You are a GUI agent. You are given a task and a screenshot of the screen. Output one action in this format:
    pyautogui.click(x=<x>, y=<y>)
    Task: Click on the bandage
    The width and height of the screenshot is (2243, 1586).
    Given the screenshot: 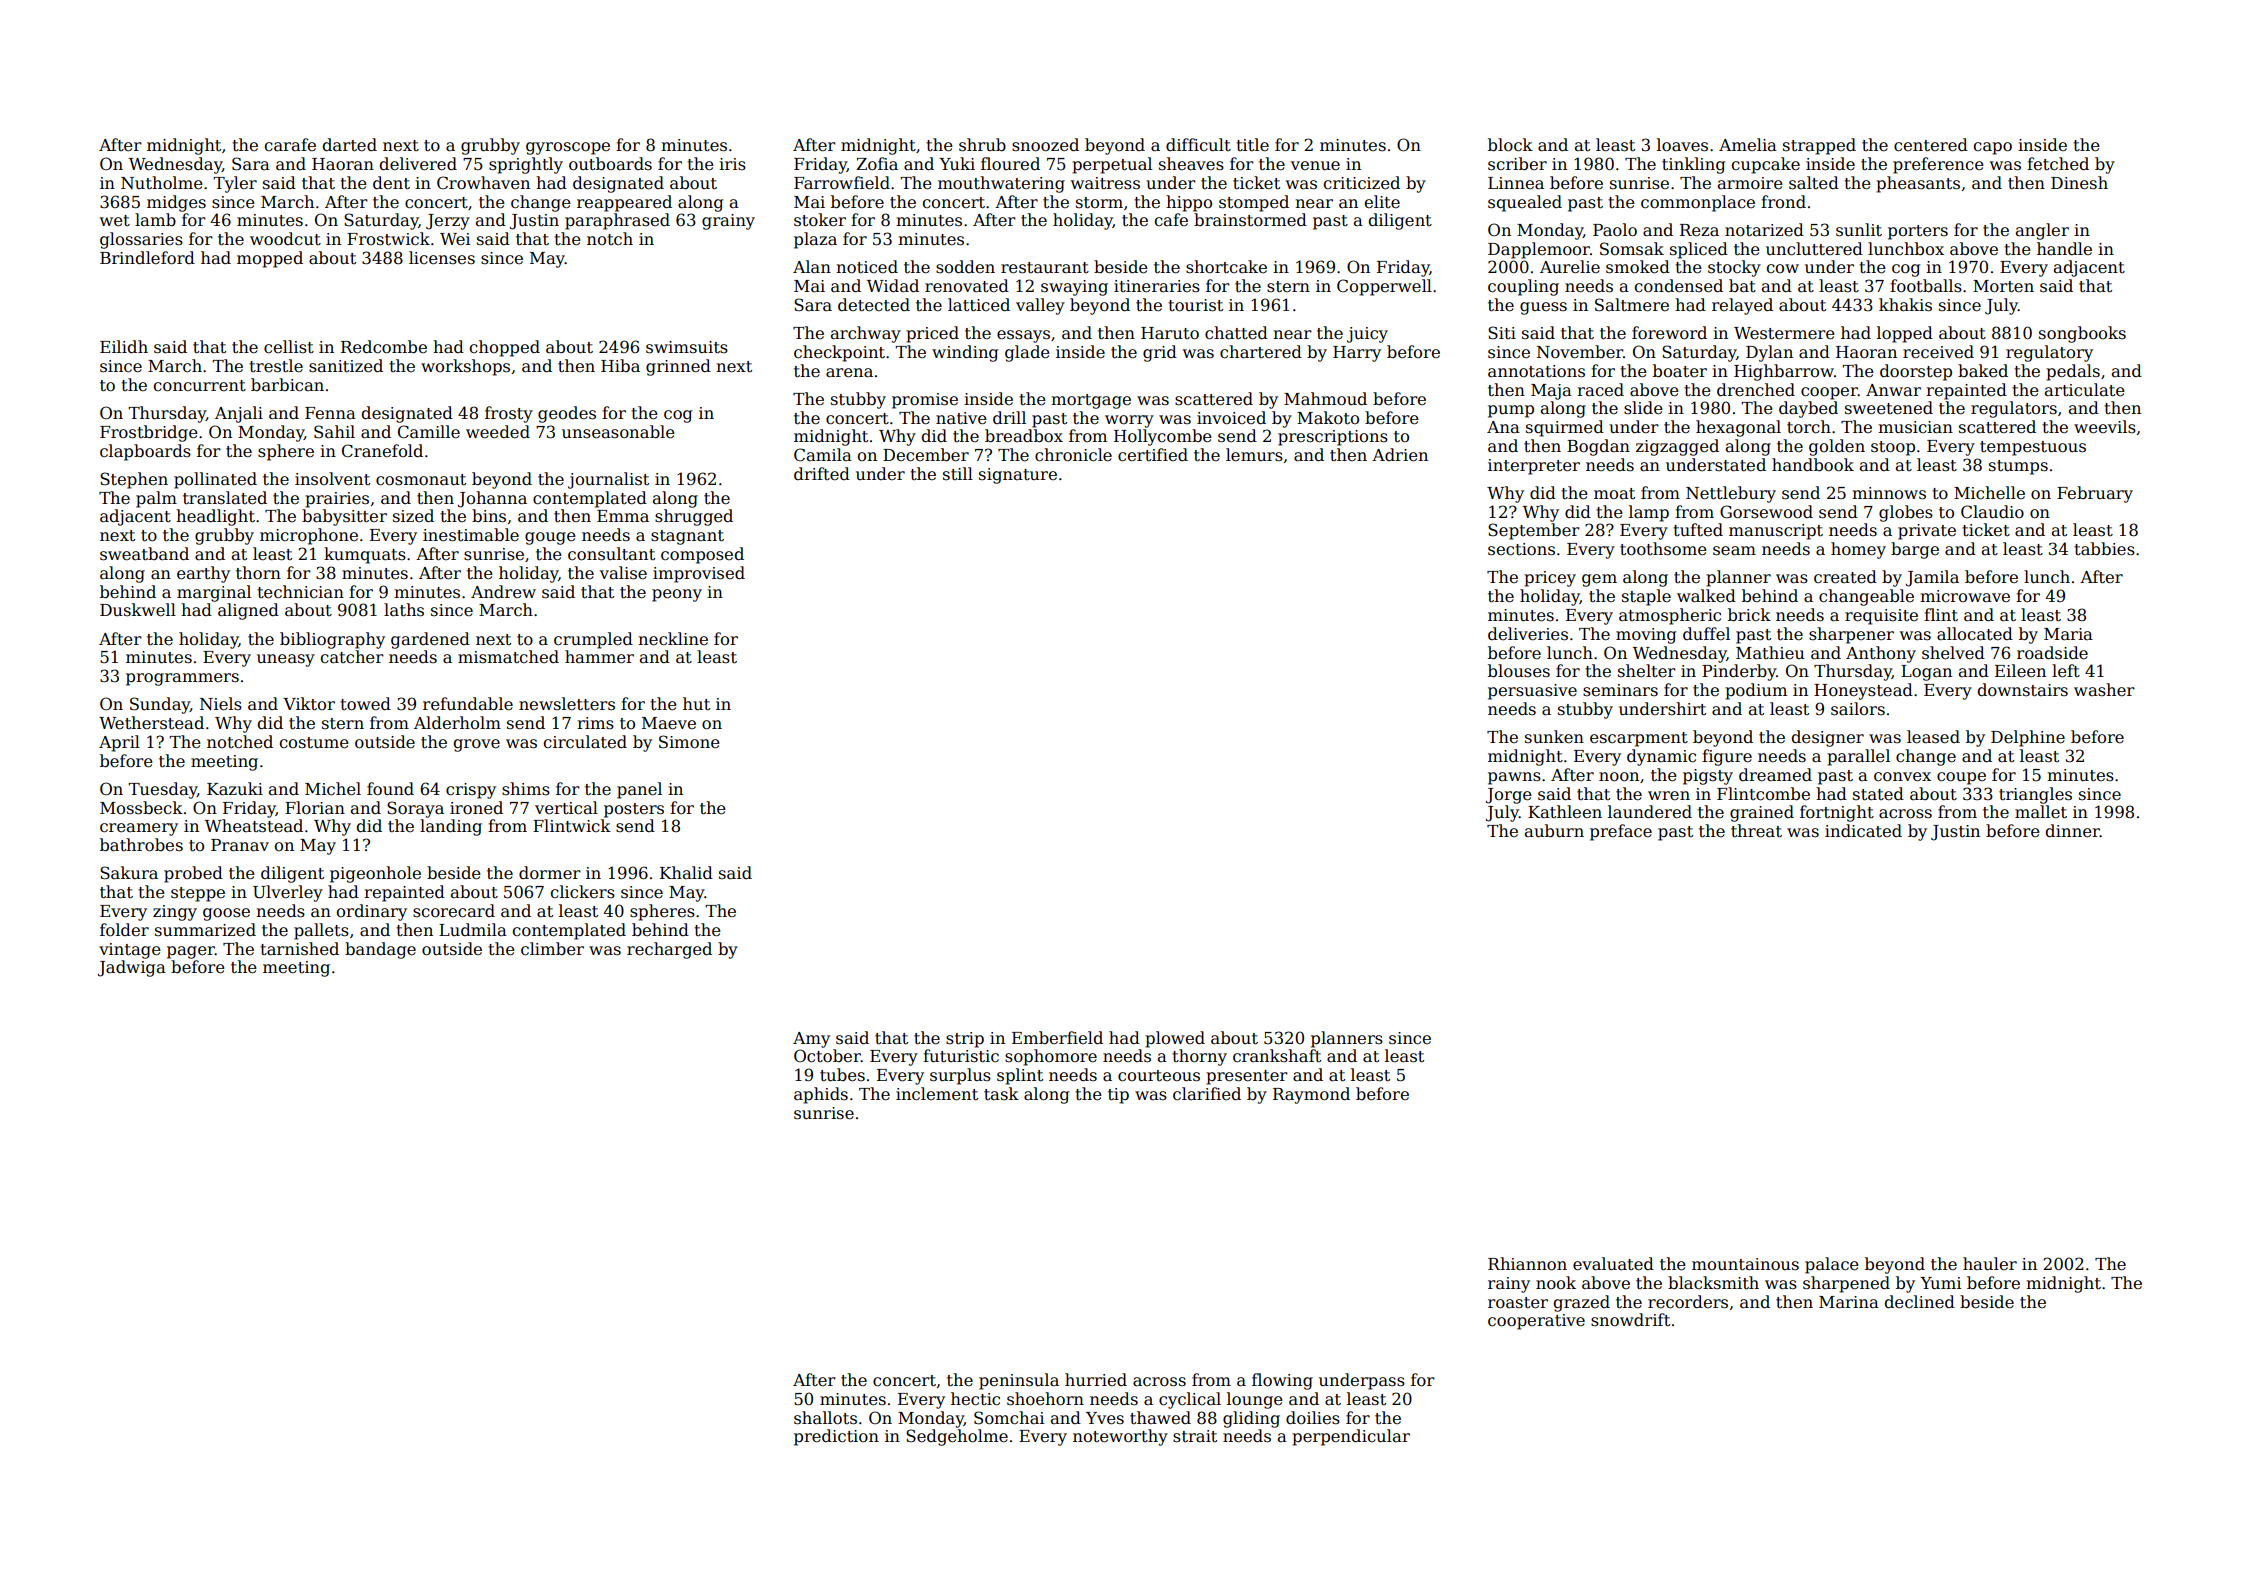 What is the action you would take?
    pyautogui.click(x=380, y=950)
